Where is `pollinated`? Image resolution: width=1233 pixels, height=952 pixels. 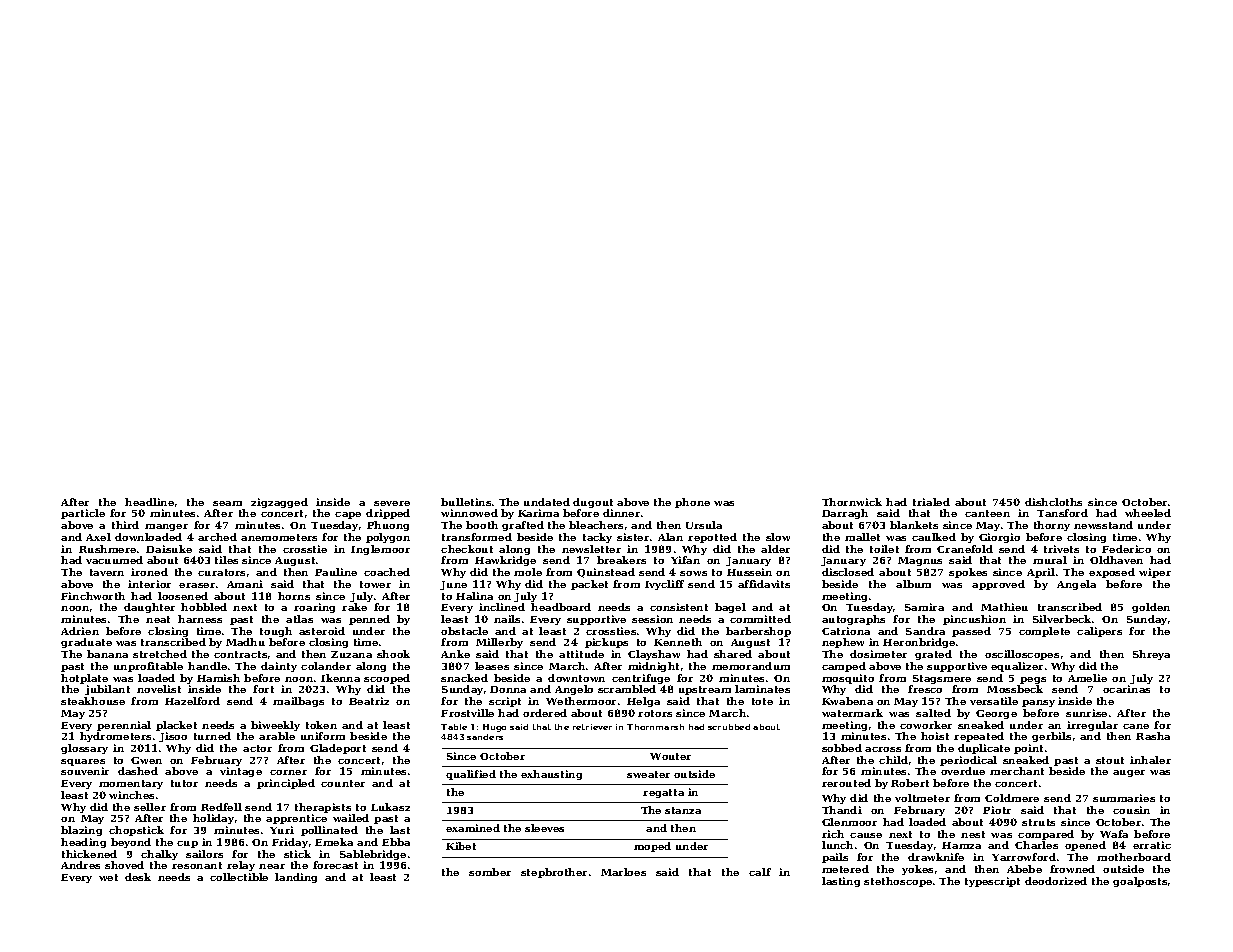
pollinated is located at coordinates (329, 831).
